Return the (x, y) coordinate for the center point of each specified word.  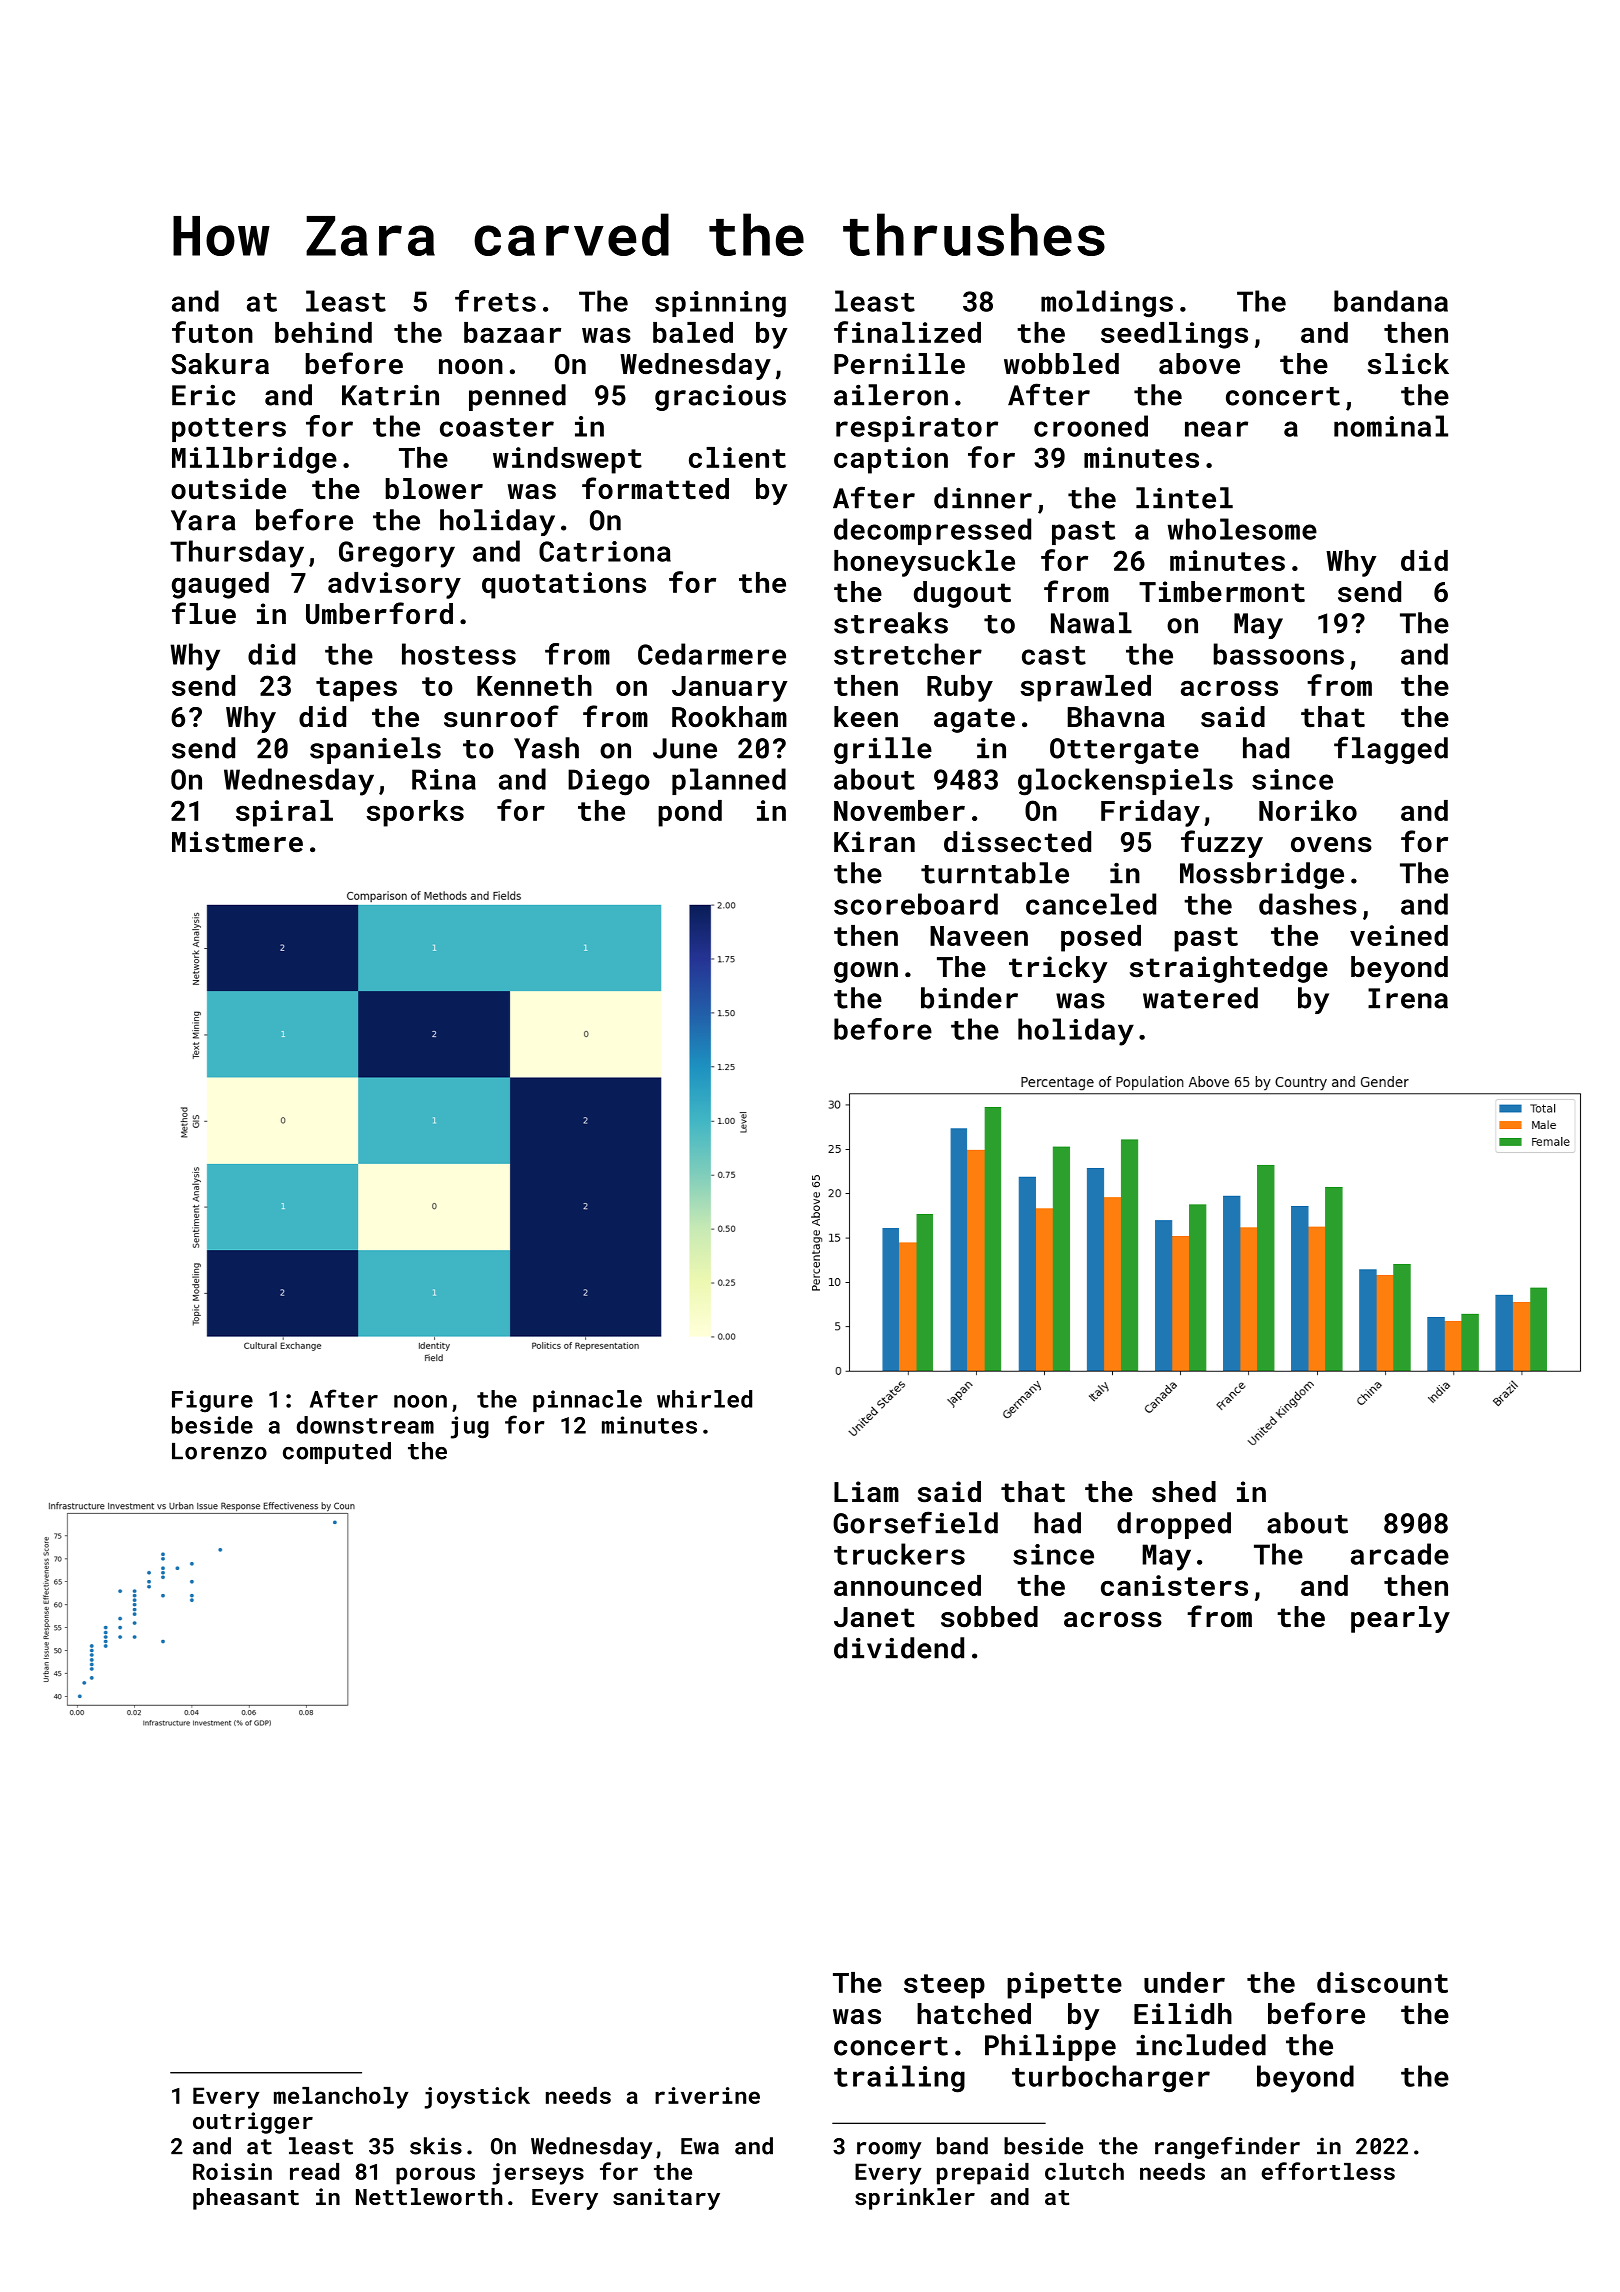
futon (212, 332)
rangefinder (1227, 2148)
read (314, 2171)
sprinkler (915, 2199)
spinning (720, 304)
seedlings (1174, 335)
